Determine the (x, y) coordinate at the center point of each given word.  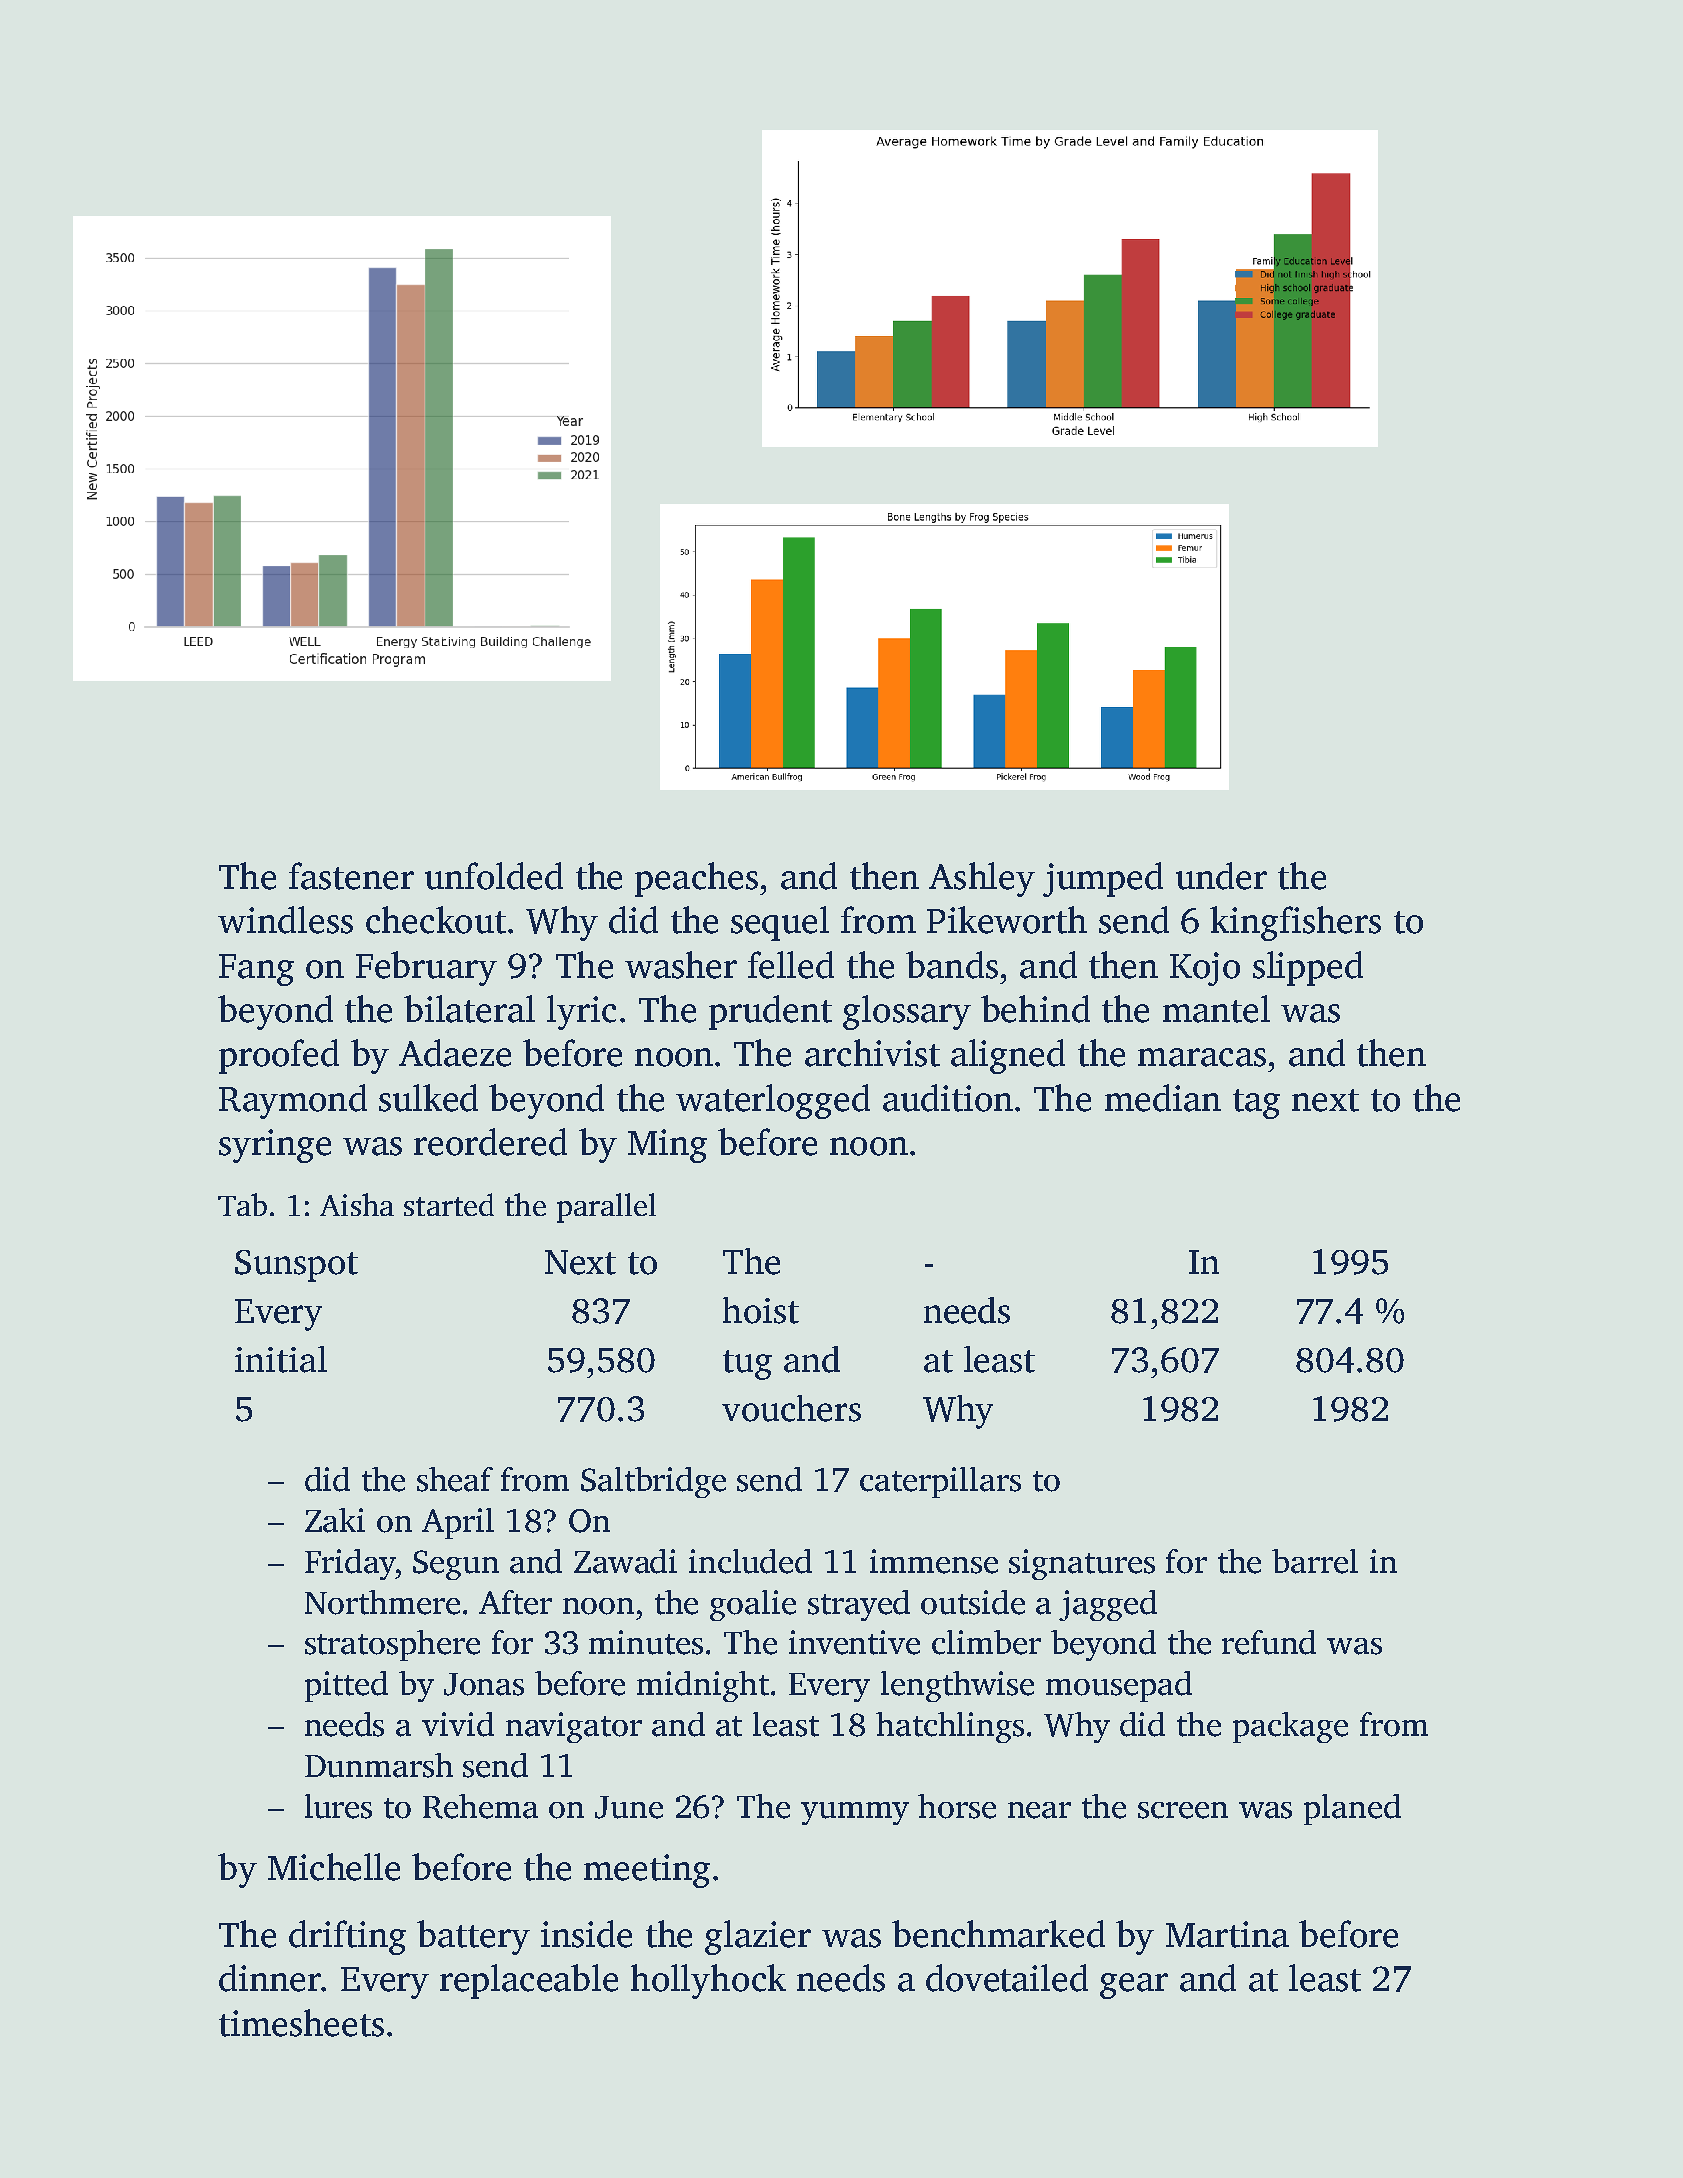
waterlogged (773, 1101)
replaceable (529, 1981)
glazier (758, 1937)
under (1221, 876)
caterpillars (940, 1482)
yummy (855, 1813)
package (1290, 1727)
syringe (275, 1146)
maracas (1202, 1057)
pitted (346, 1686)
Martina (1227, 1934)
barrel (1315, 1561)
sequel (780, 923)
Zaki (335, 1520)
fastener (351, 876)
